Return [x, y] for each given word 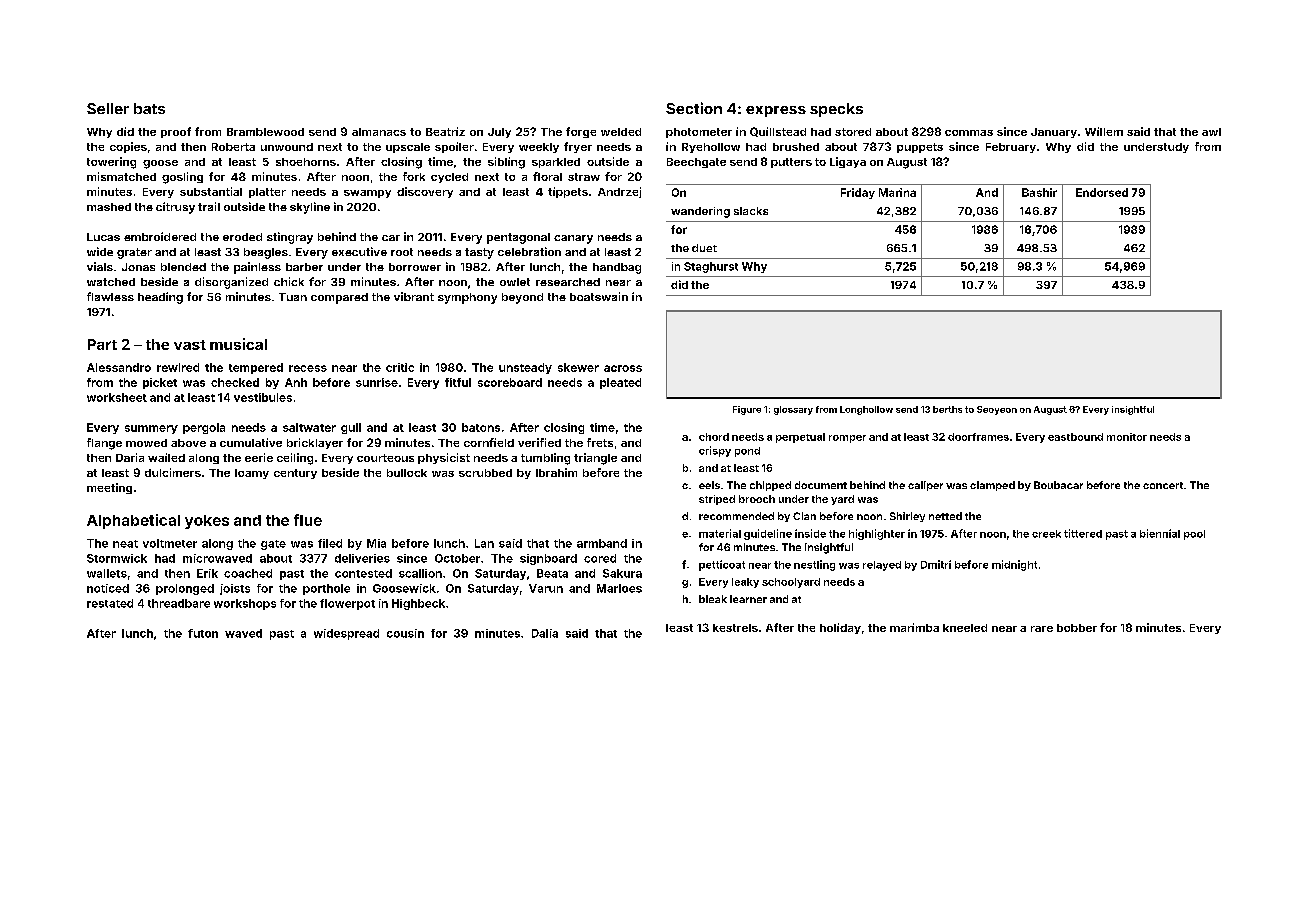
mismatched [121, 176]
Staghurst [711, 267]
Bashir [1039, 192]
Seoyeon [997, 410]
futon [203, 633]
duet [704, 248]
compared [339, 298]
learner [748, 599]
